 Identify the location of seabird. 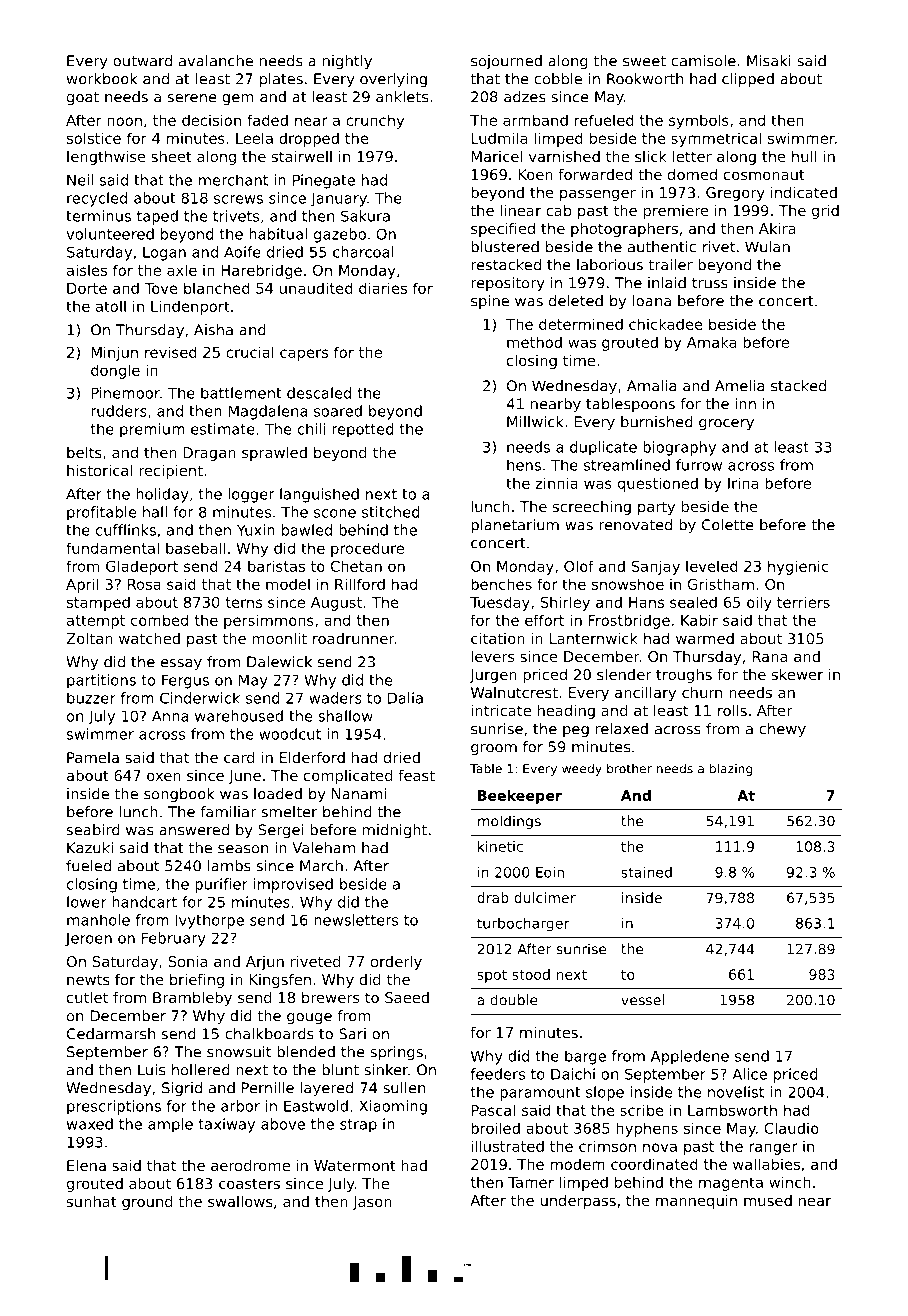
(93, 830).
